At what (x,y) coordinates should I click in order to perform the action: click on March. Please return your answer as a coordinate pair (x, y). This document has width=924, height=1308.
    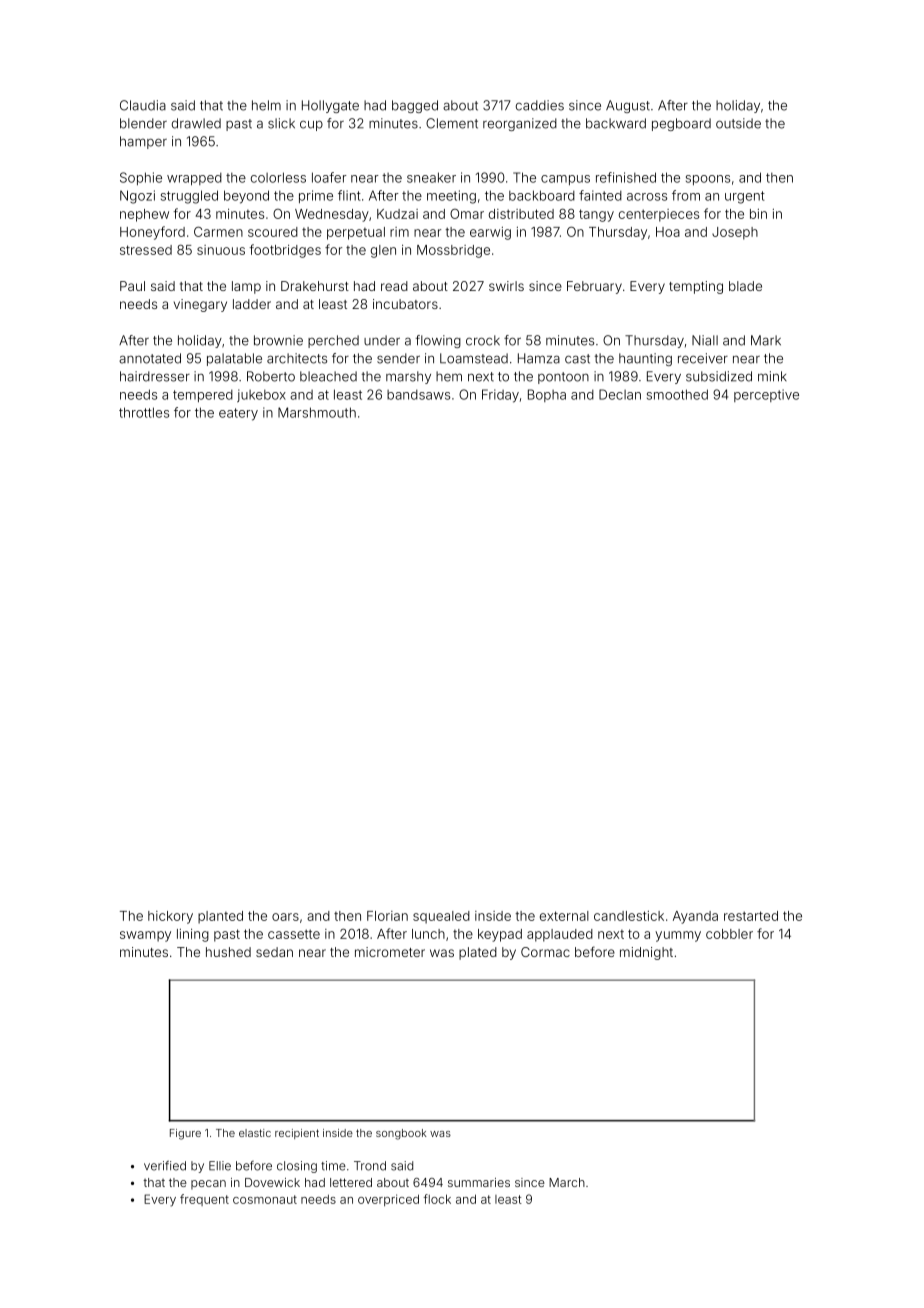
    Looking at the image, I should click on (567, 1182).
